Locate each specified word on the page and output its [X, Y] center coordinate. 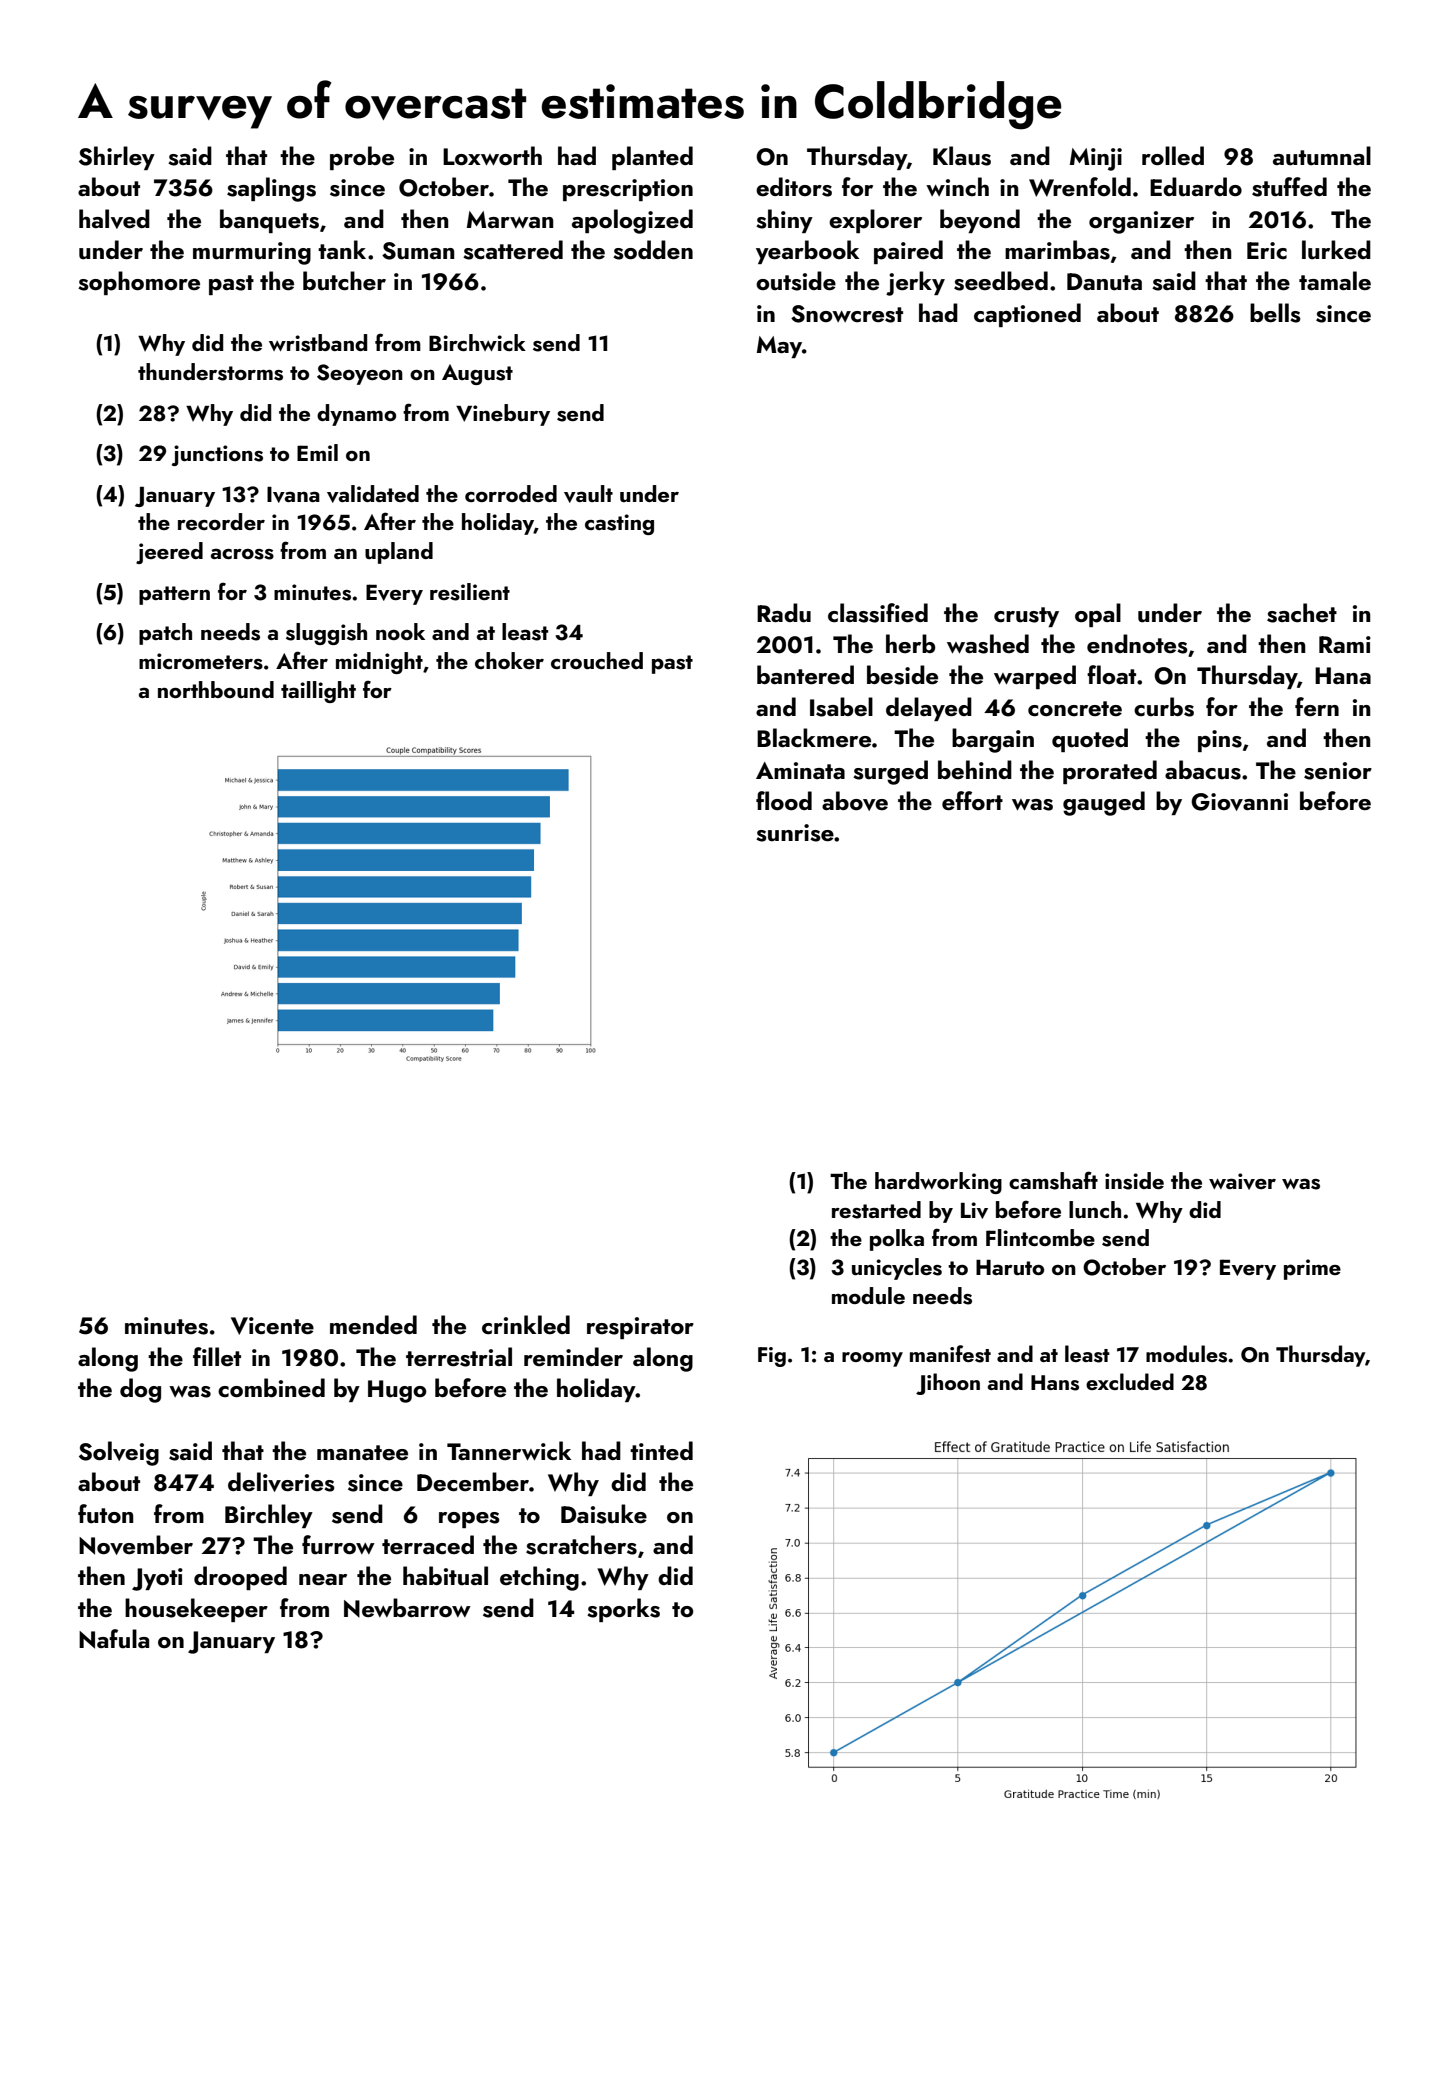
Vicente [272, 1326]
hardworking [938, 1183]
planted [652, 158]
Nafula [114, 1639]
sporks [623, 1610]
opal [1098, 615]
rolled [1173, 155]
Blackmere [814, 737]
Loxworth [492, 155]
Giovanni [1239, 802]
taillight [318, 692]
